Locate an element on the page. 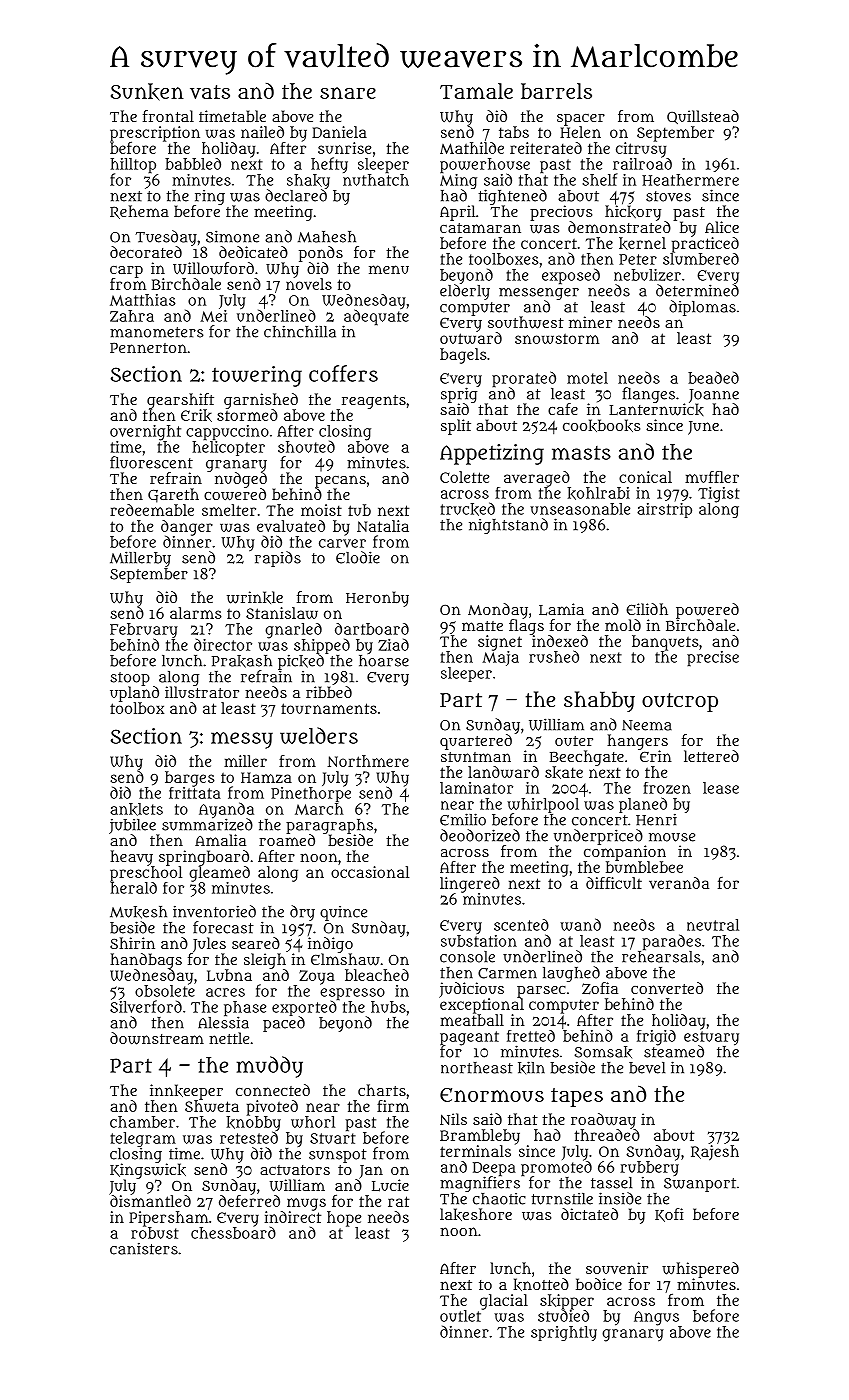 The image size is (849, 1400). Quillstead is located at coordinates (703, 117).
